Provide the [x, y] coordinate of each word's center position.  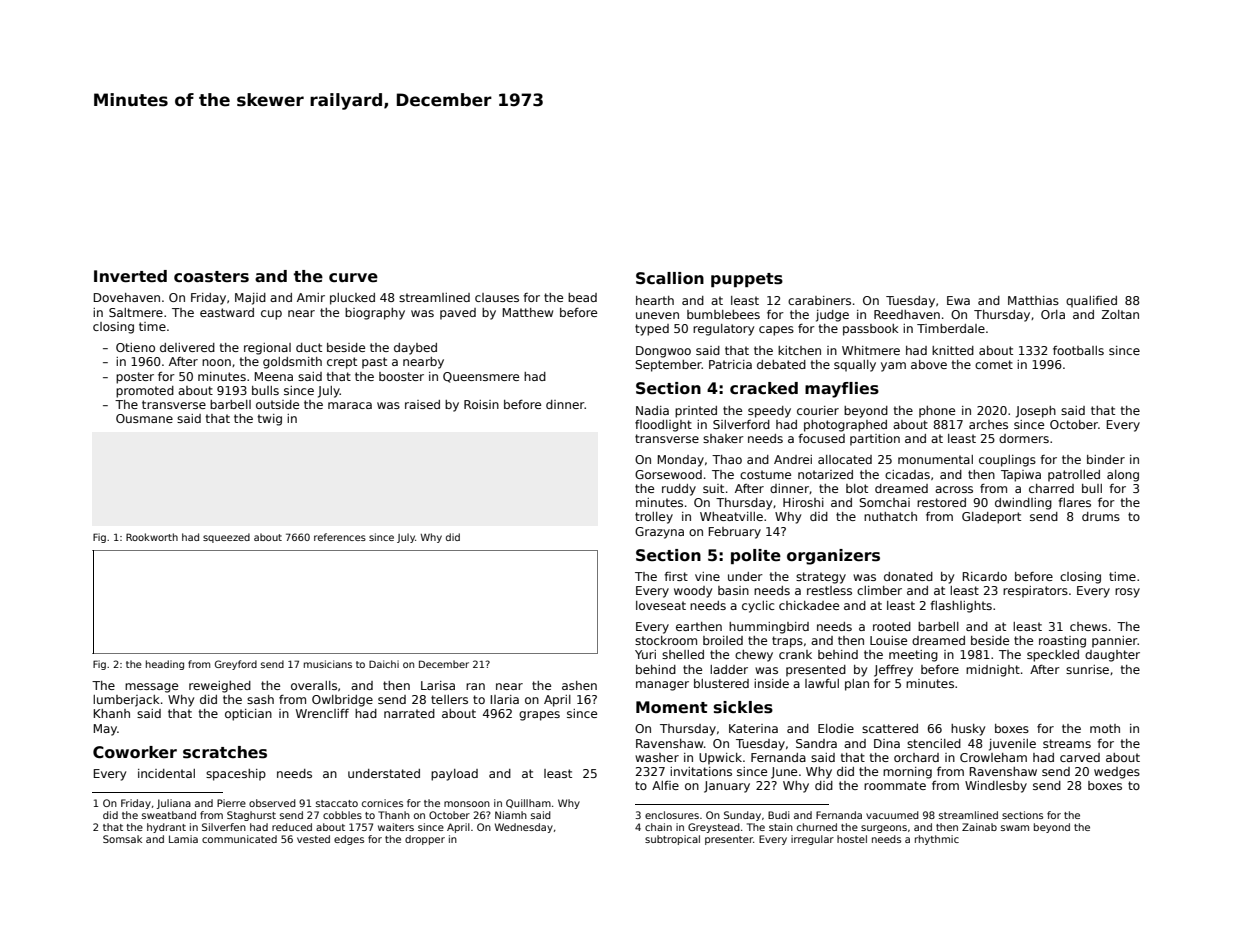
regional [267, 349]
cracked [764, 388]
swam [1015, 828]
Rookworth [152, 537]
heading [165, 665]
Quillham [528, 803]
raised [422, 404]
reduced [292, 827]
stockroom [666, 640]
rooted [892, 626]
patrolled [1074, 476]
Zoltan [1120, 314]
